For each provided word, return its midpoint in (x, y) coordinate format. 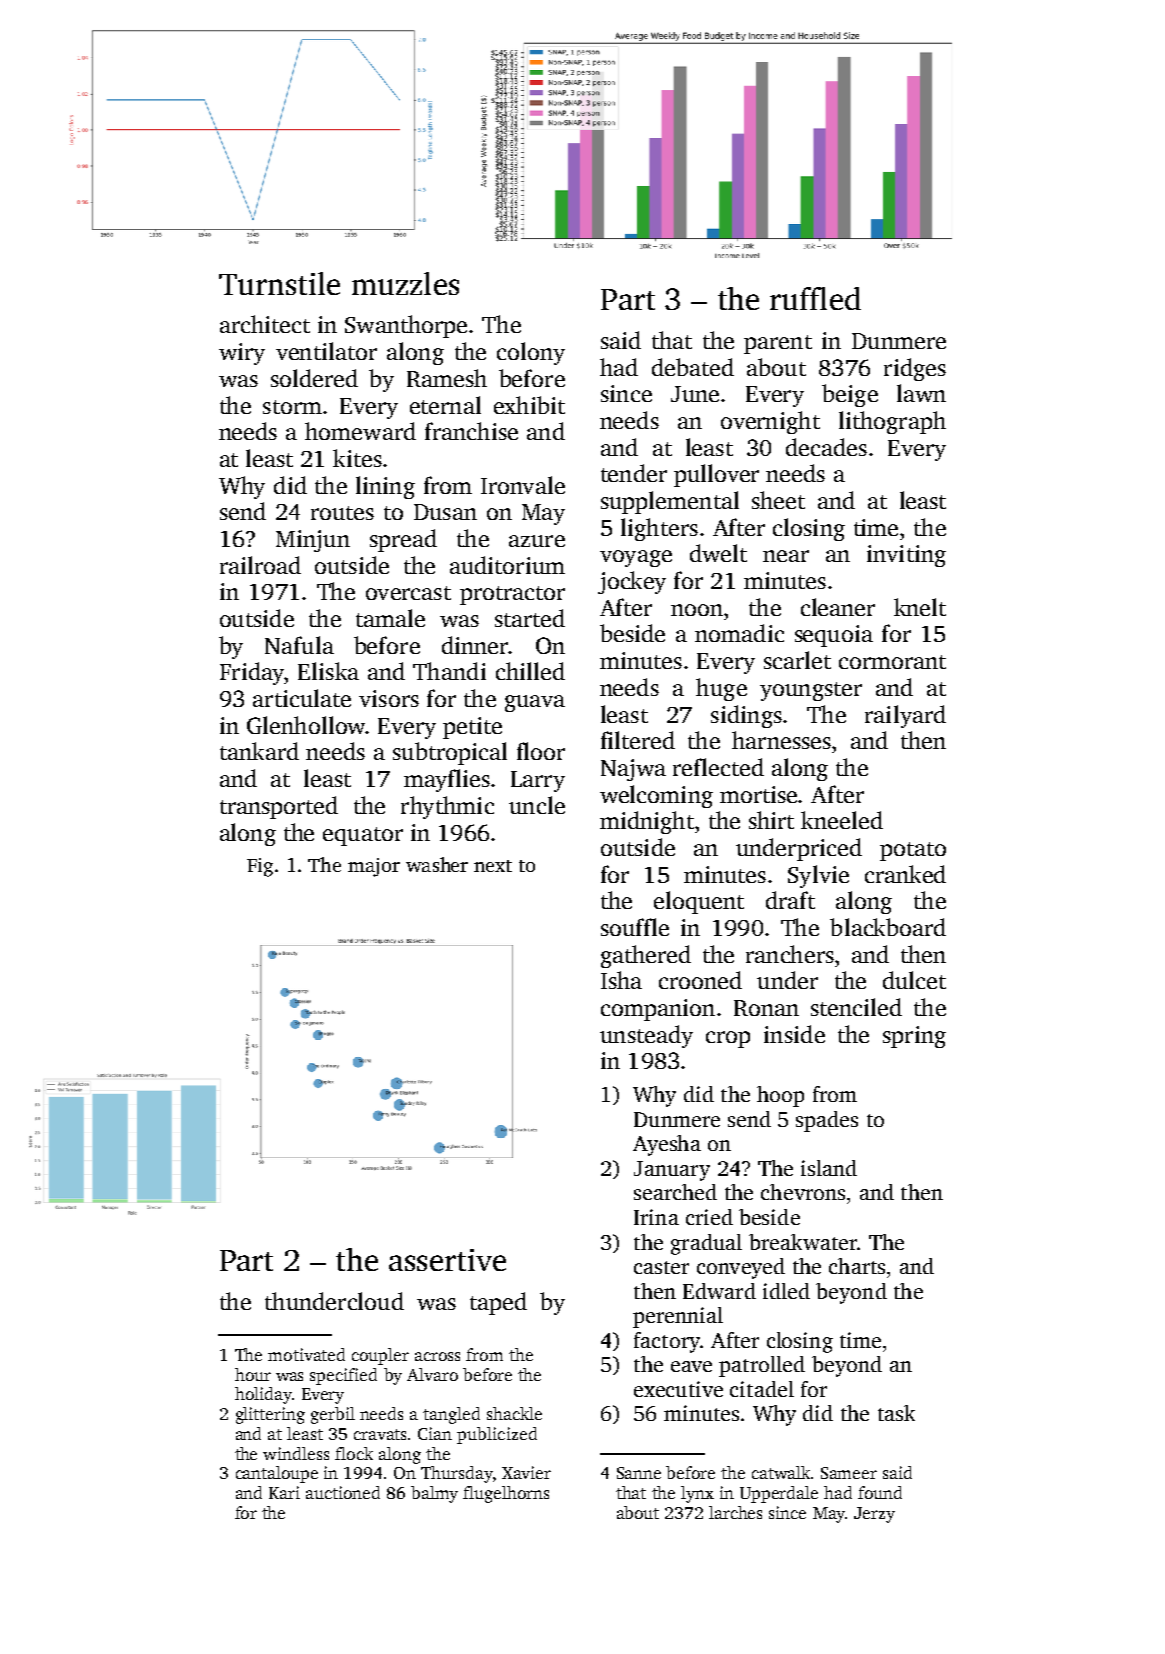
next (493, 866)
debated (693, 367)
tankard (259, 751)
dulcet (914, 980)
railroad (260, 565)
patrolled (762, 1366)
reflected (718, 767)
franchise (471, 431)
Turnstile (279, 283)
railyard (905, 716)
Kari (284, 1492)
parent (778, 344)
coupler (380, 1356)
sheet (778, 500)
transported (279, 807)
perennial (678, 1317)
